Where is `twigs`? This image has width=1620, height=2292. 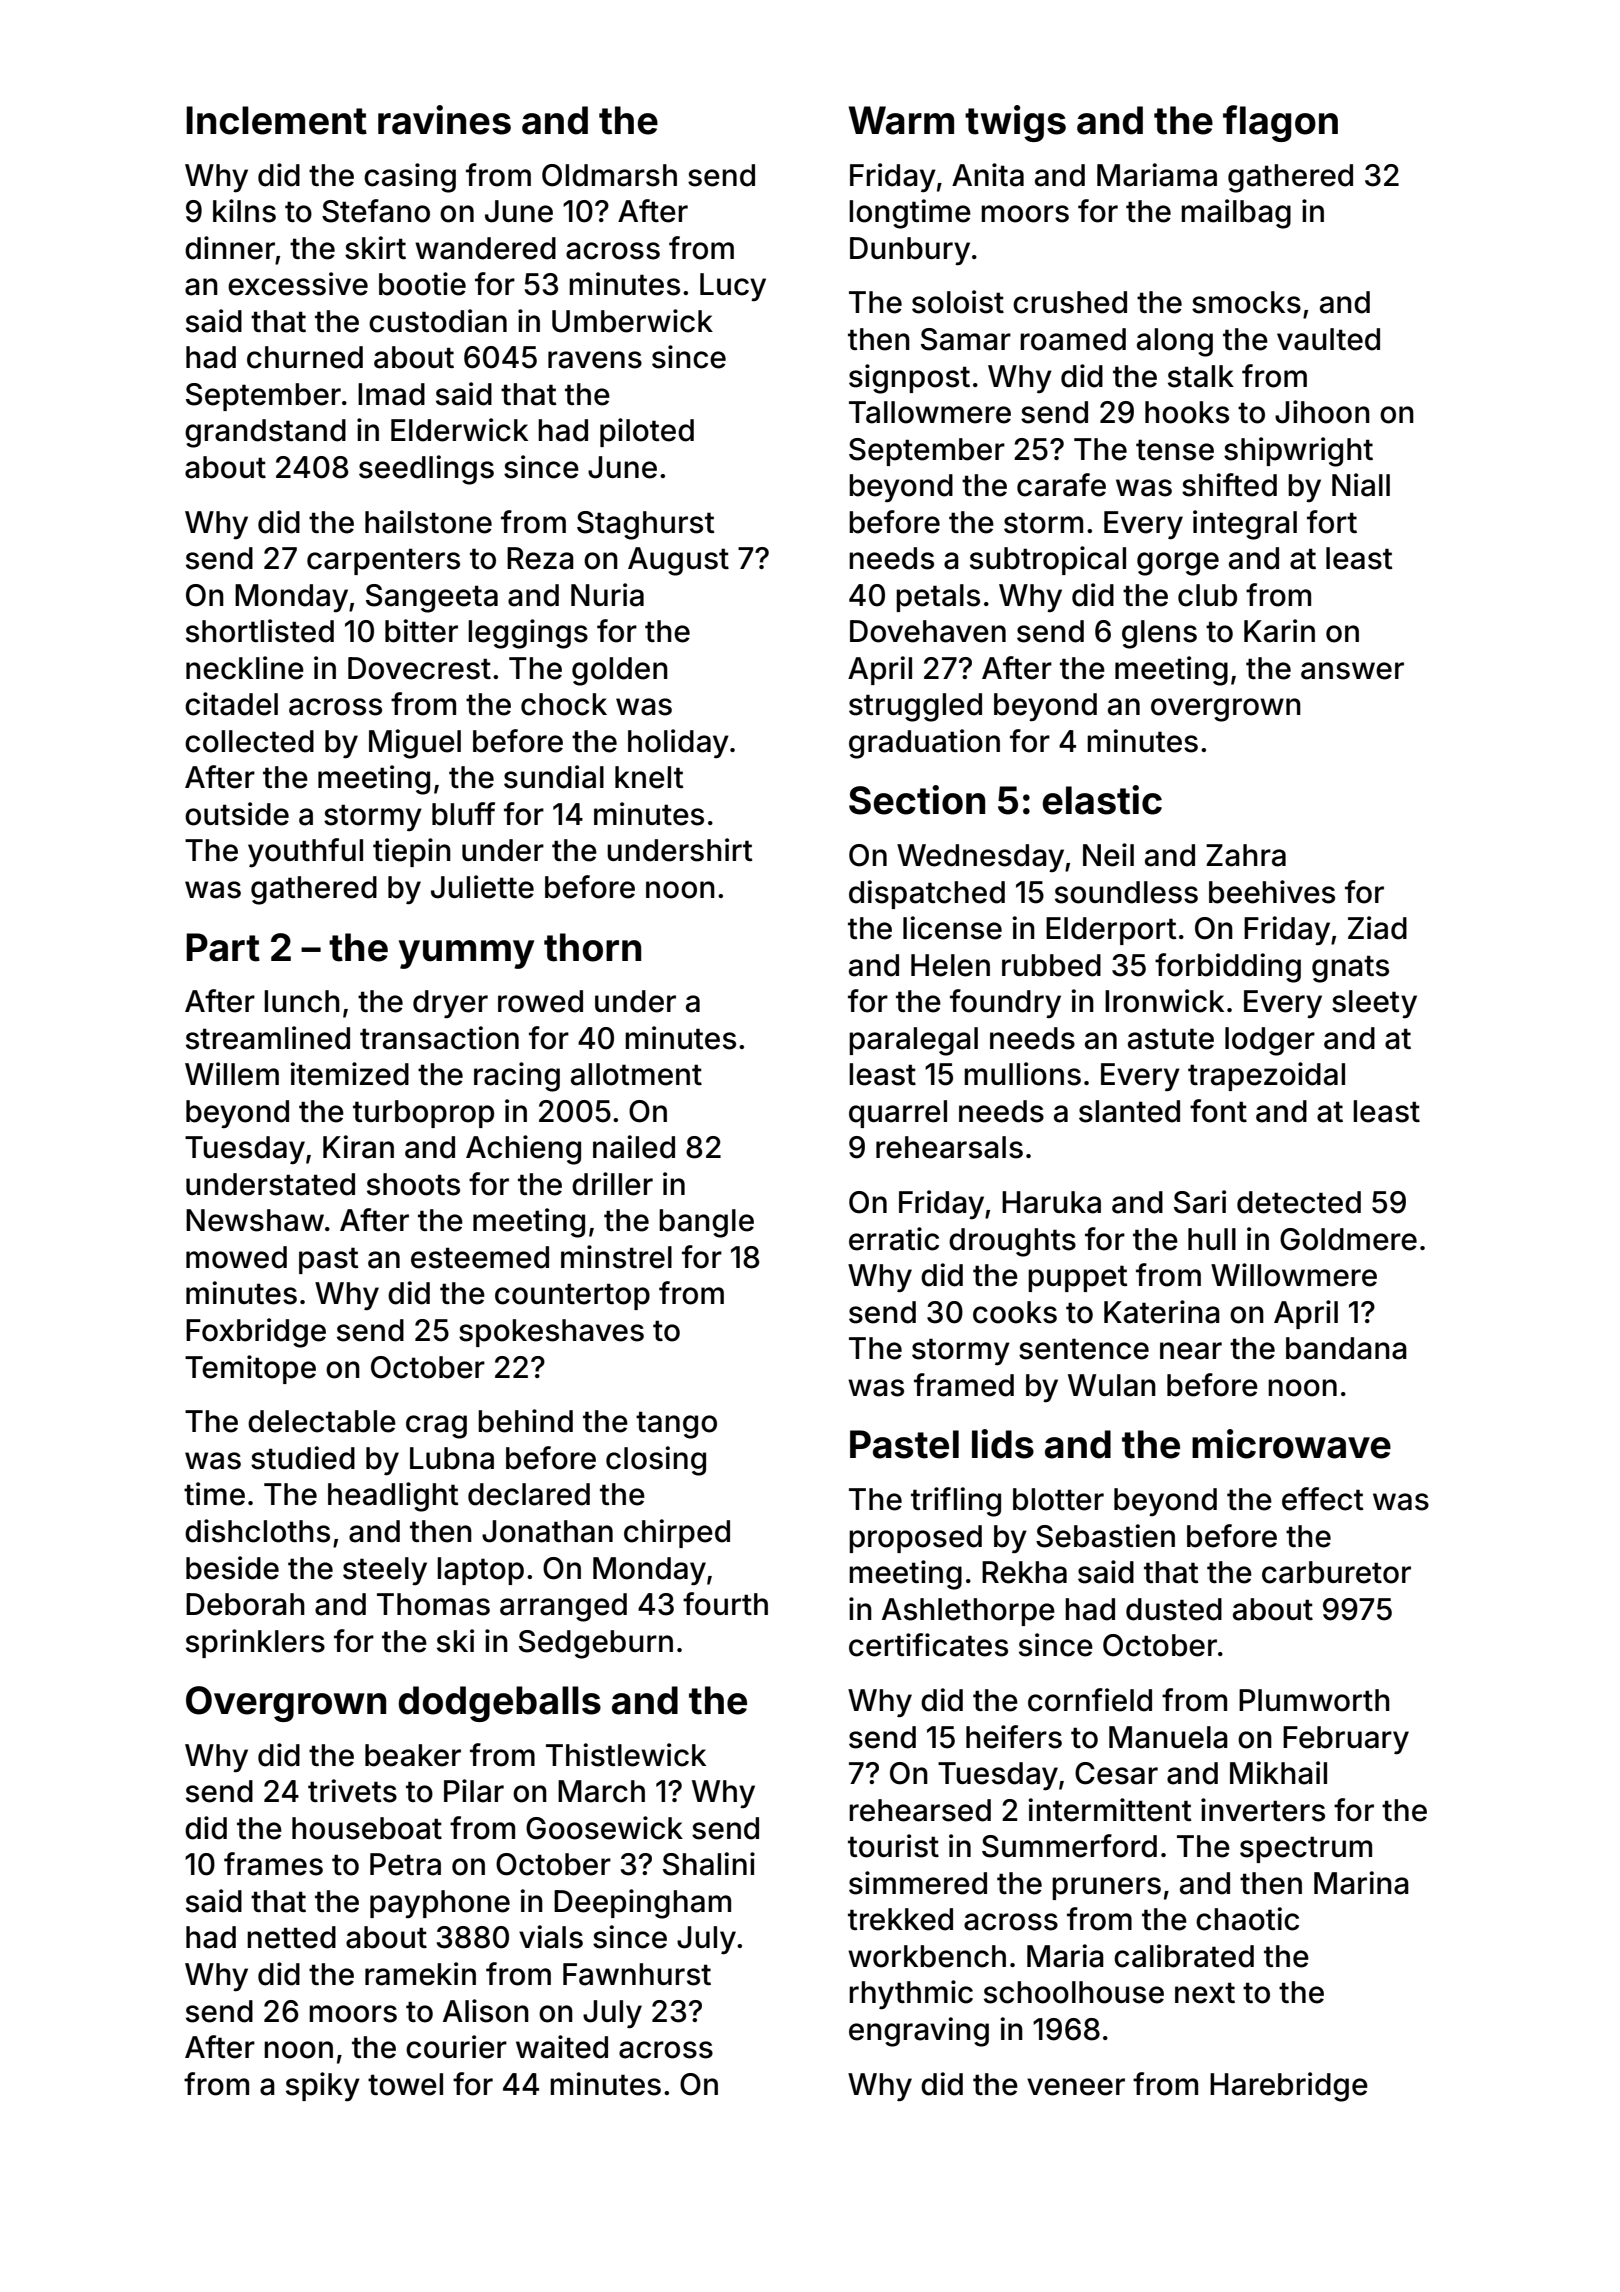
twigs is located at coordinates (1015, 123).
